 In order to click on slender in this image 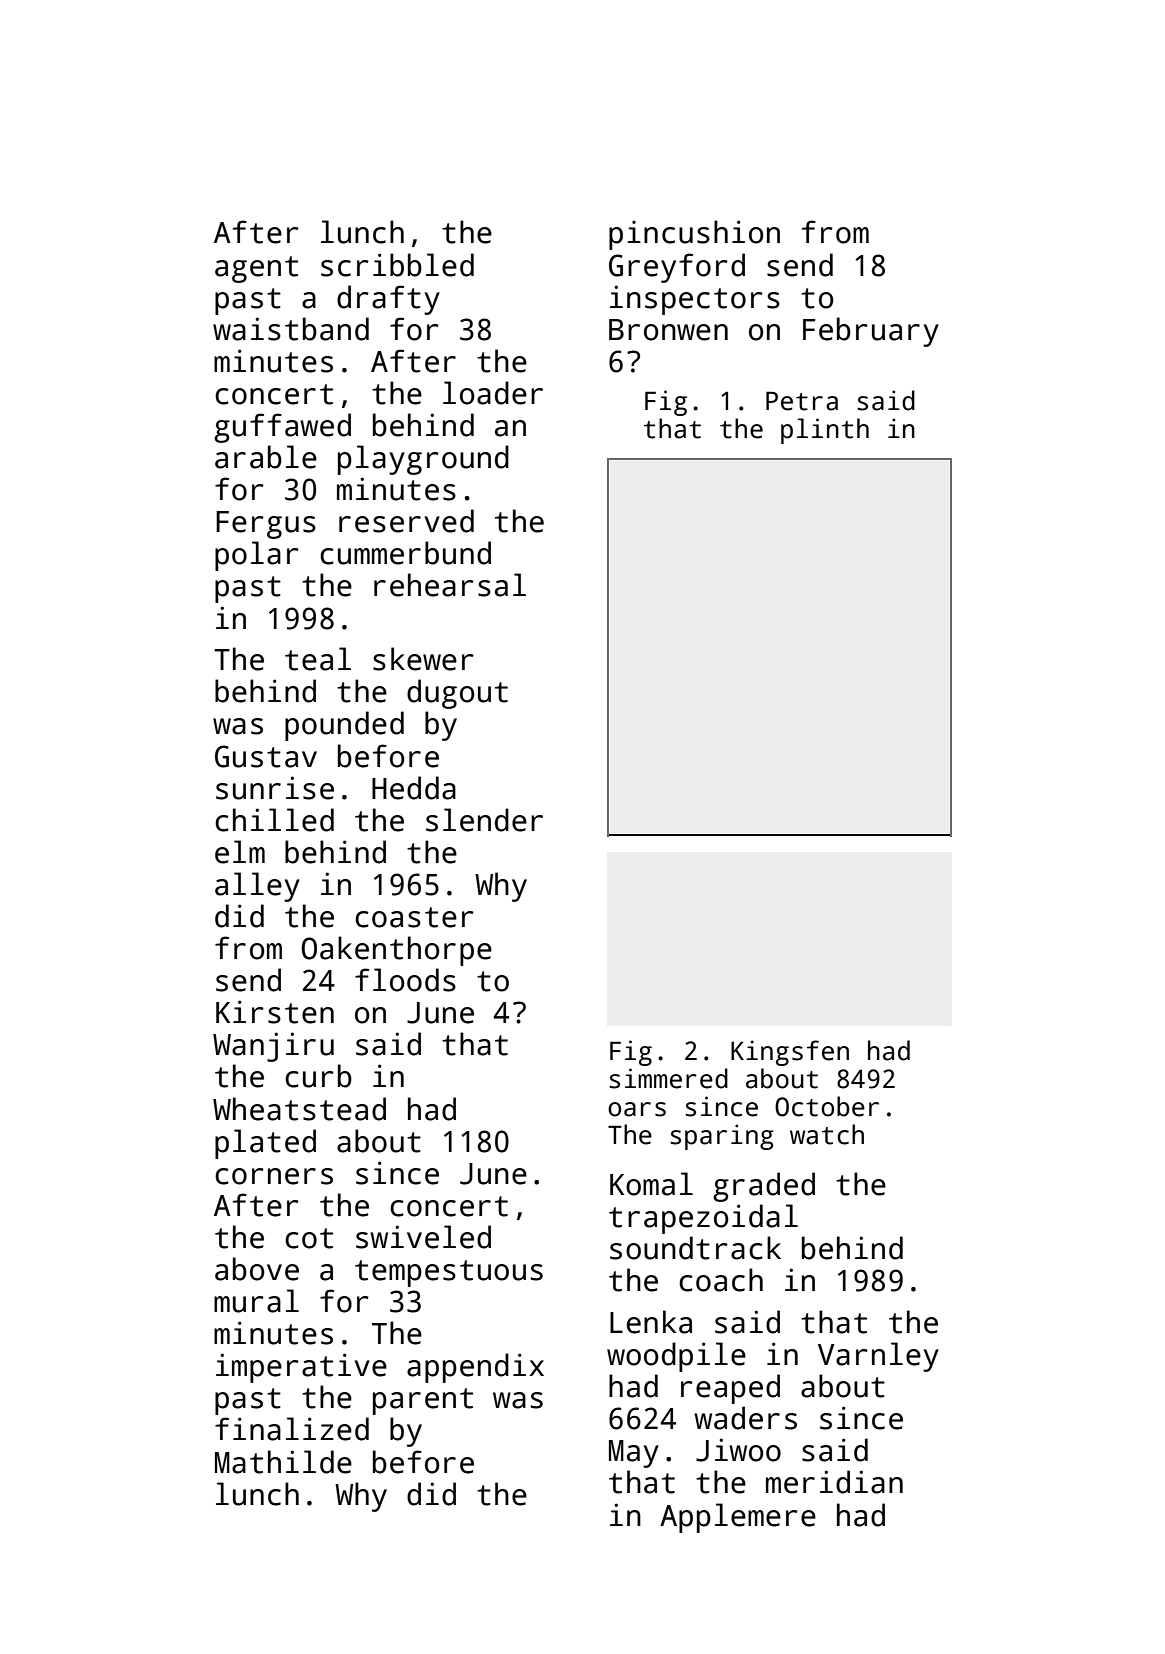, I will do `click(484, 820)`.
